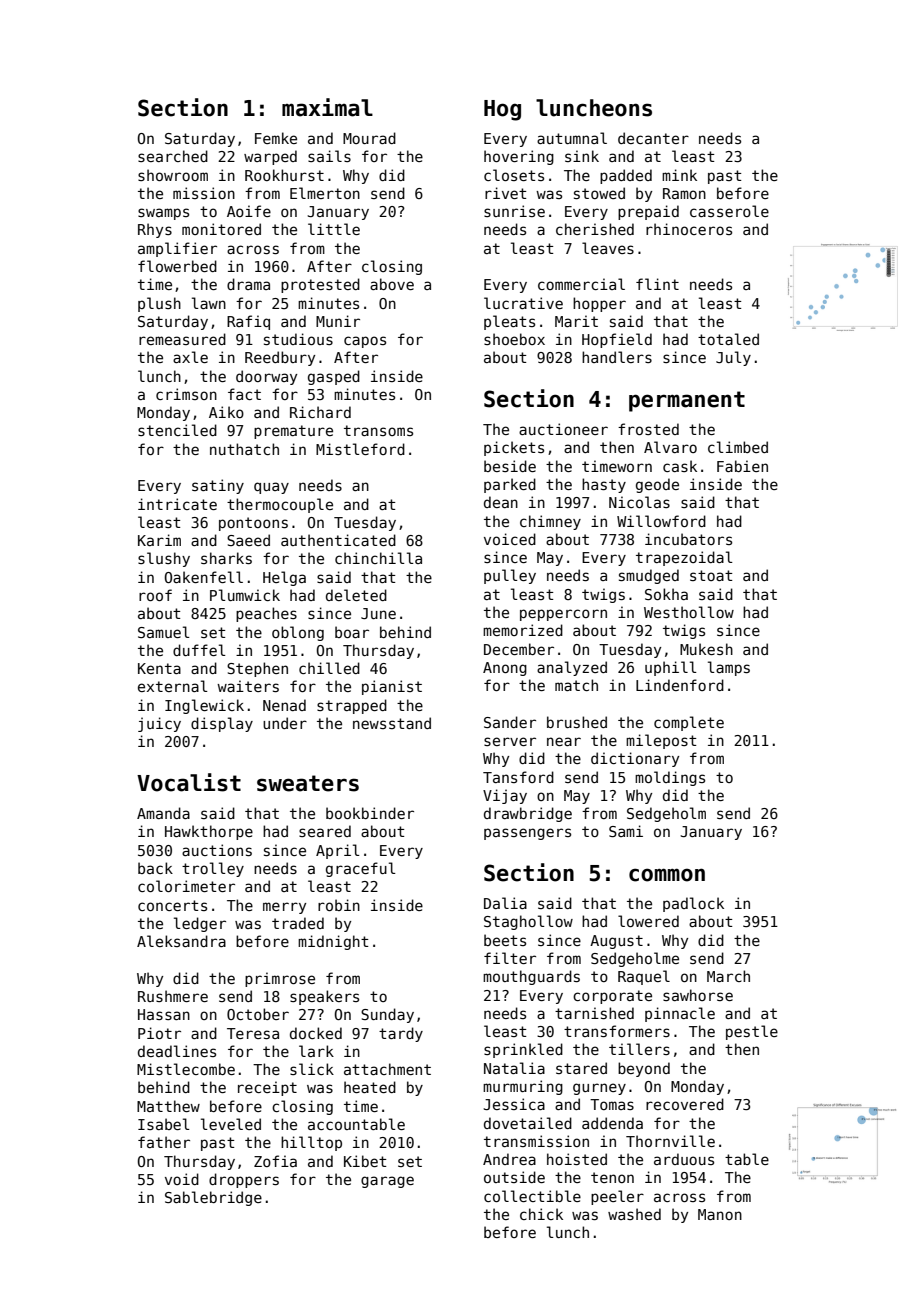 This image has width=924, height=1311. What do you see at coordinates (164, 632) in the image?
I see `Samuel` at bounding box center [164, 632].
